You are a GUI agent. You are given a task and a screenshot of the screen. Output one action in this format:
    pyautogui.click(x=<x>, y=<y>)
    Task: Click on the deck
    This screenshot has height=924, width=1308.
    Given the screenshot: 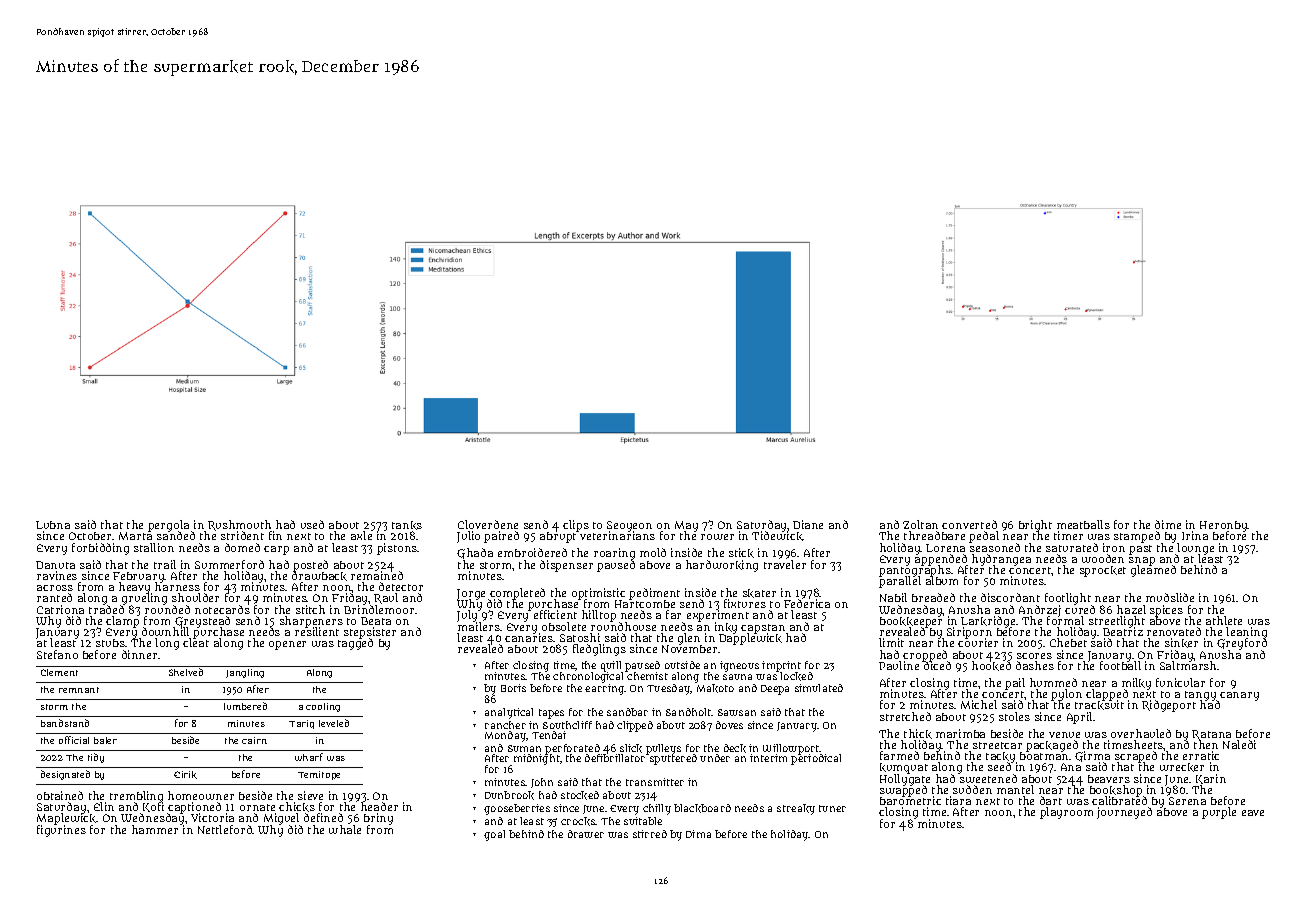 What is the action you would take?
    pyautogui.click(x=735, y=748)
